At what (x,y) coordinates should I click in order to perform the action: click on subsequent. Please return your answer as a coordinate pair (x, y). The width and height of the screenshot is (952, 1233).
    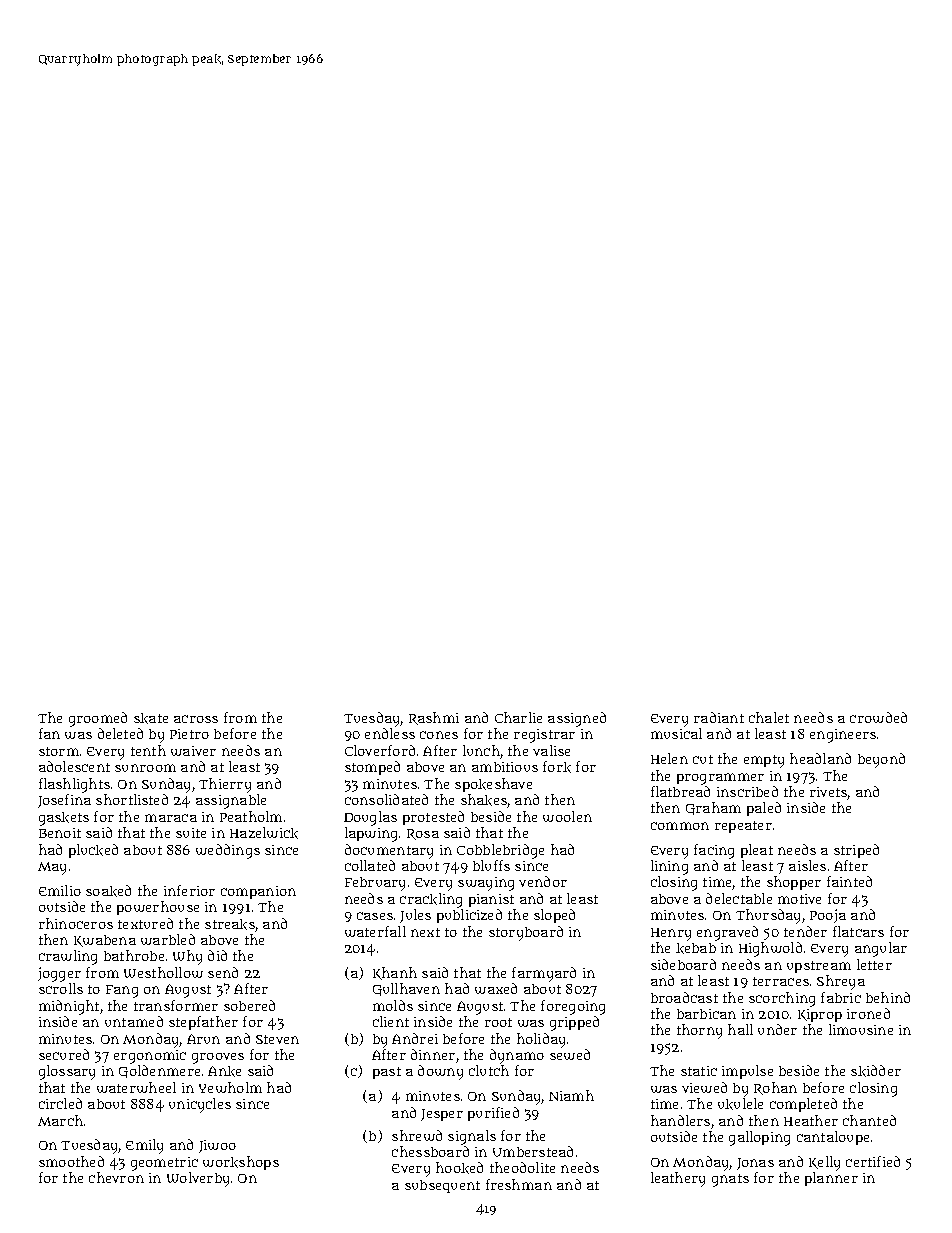
    Looking at the image, I should click on (442, 1186).
